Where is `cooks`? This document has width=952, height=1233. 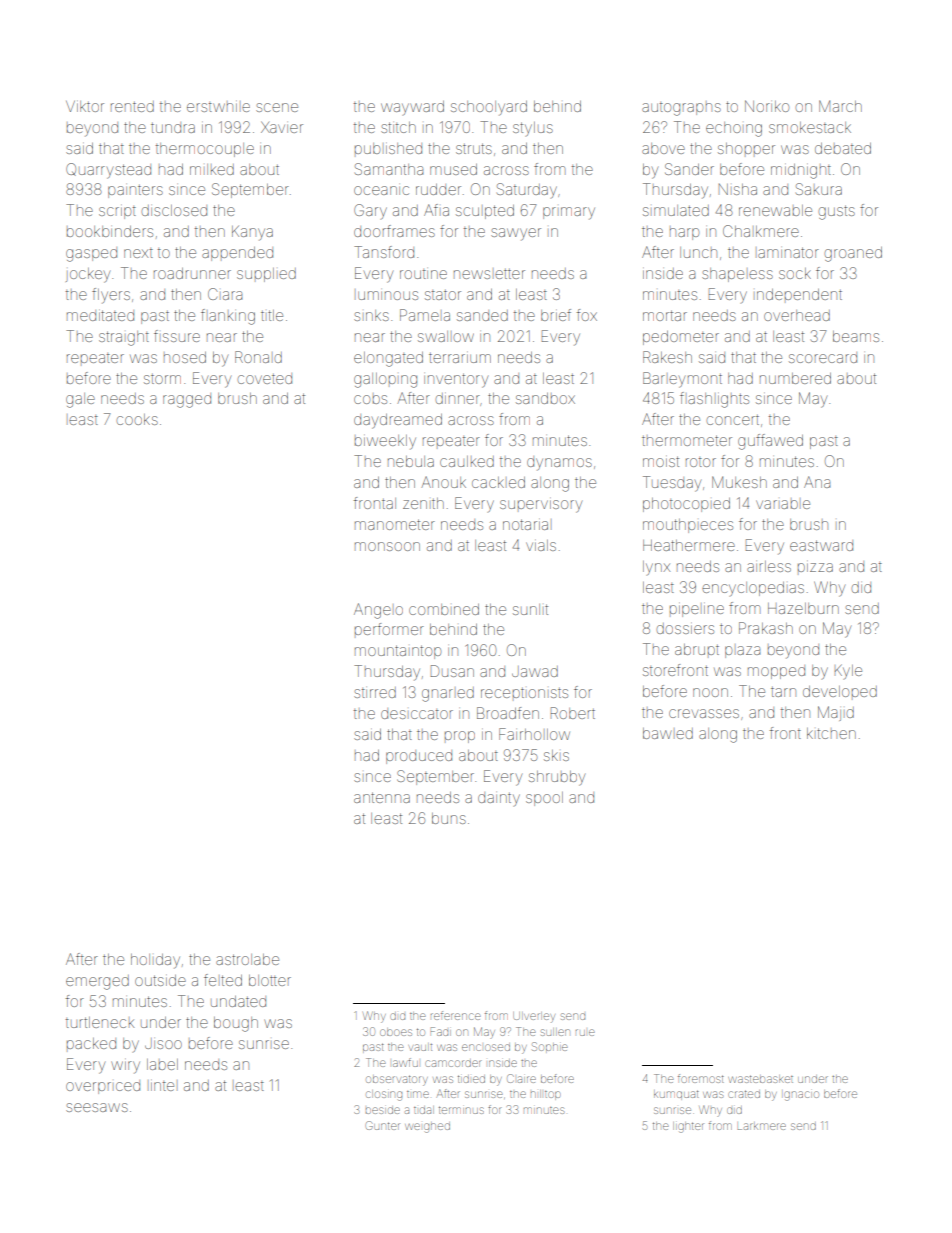
cooks is located at coordinates (137, 419).
